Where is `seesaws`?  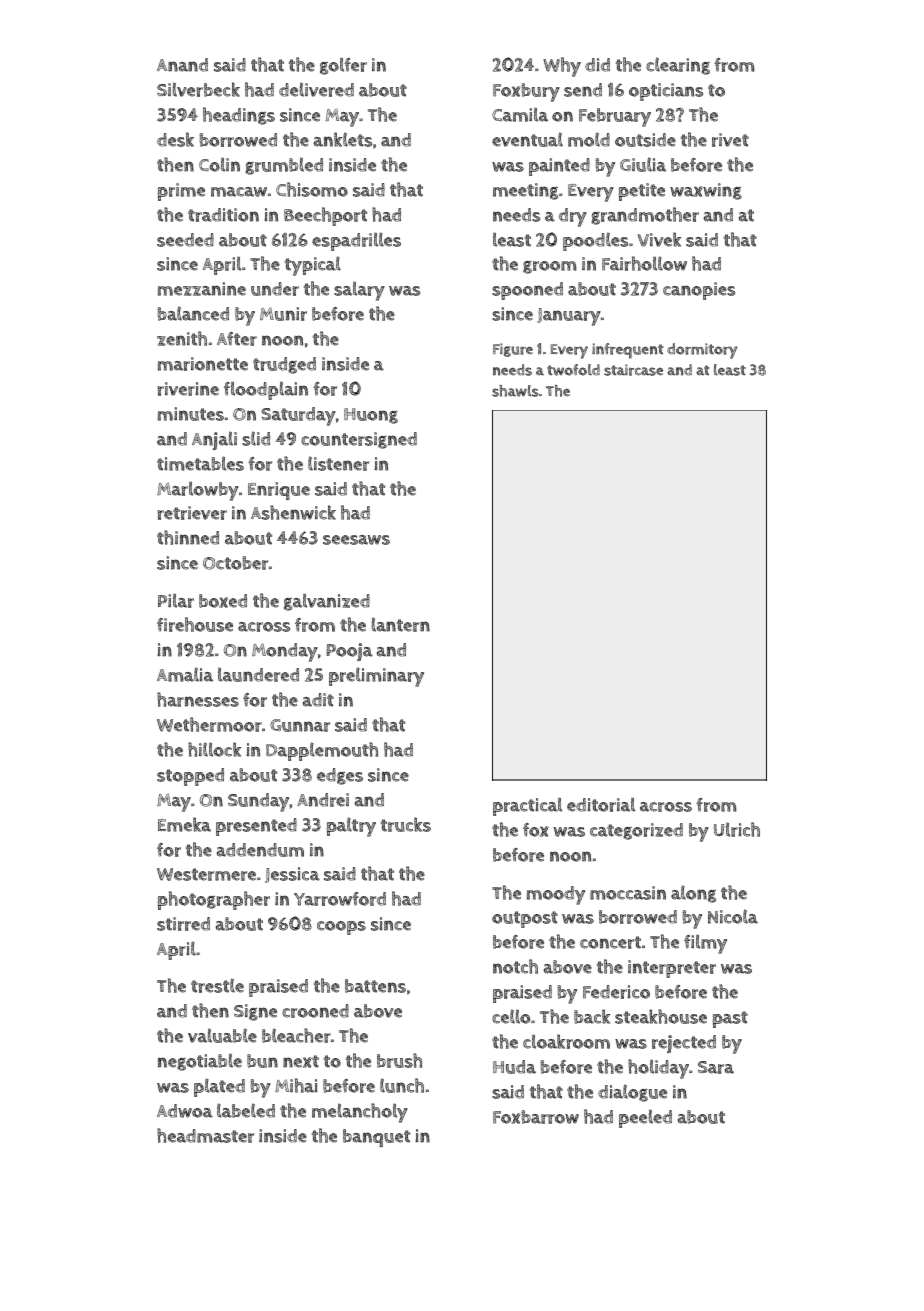
seesaws is located at coordinates (356, 540).
